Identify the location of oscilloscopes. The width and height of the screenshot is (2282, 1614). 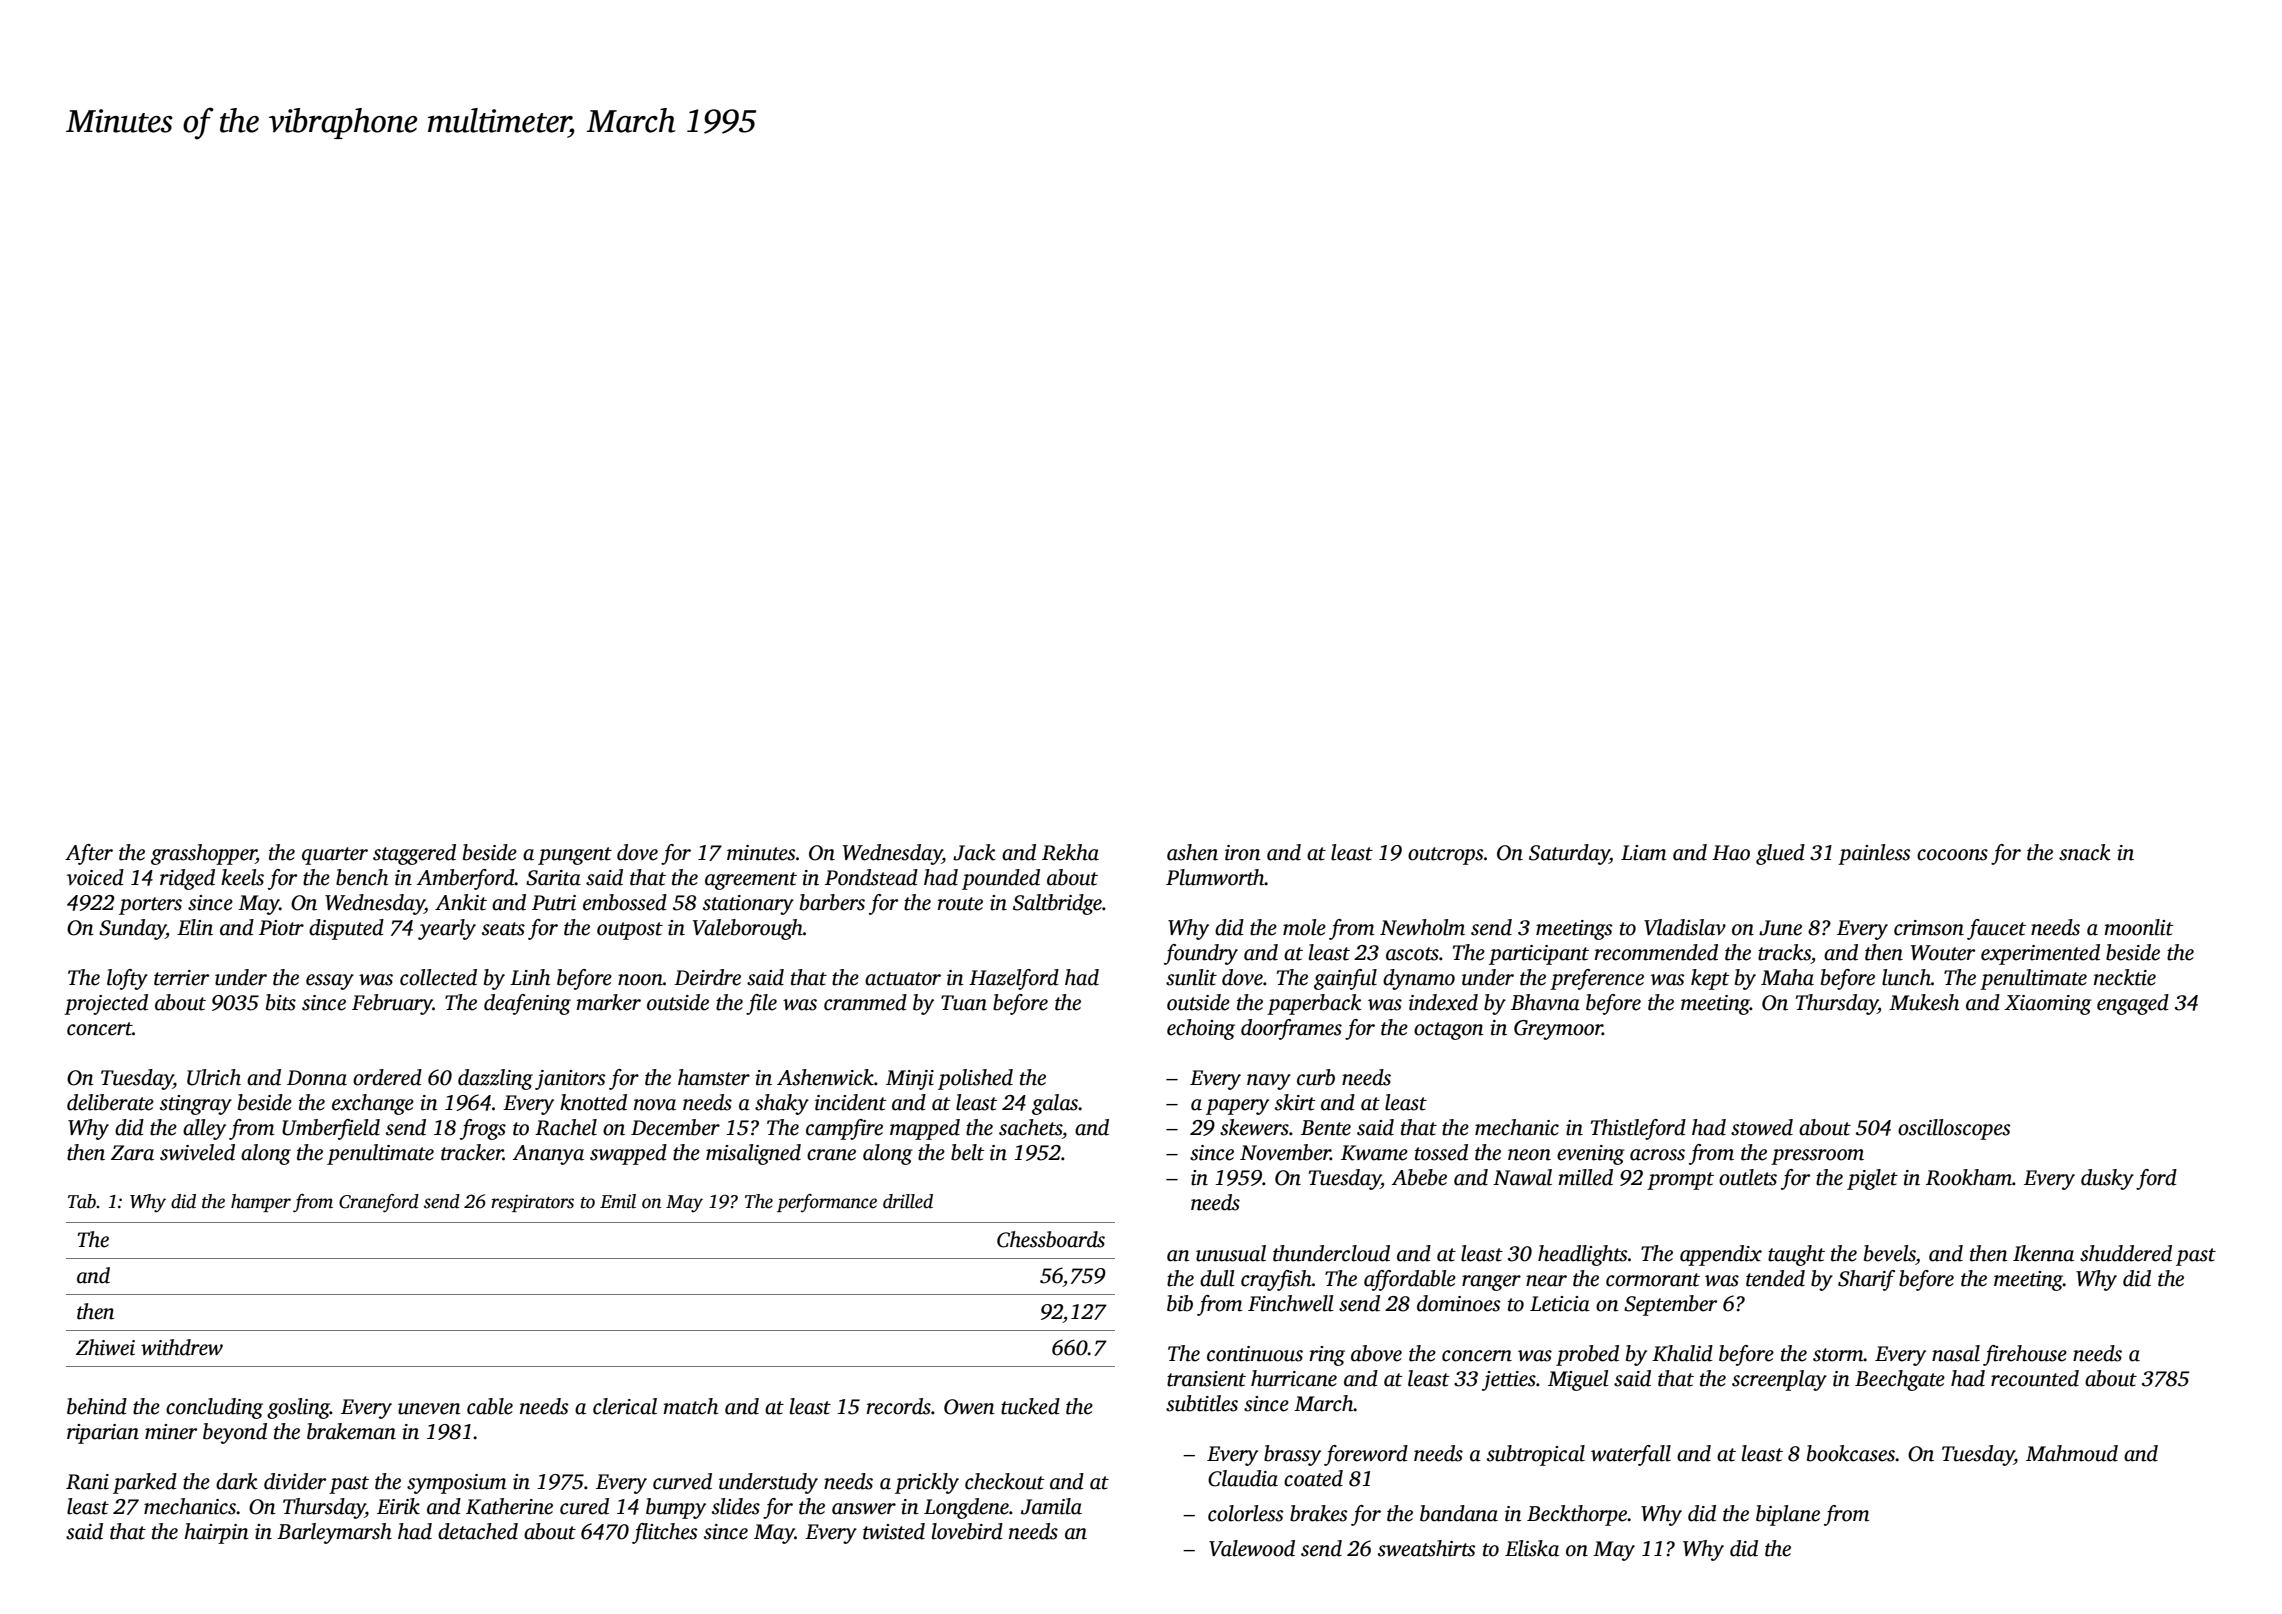
(1954, 1129).
